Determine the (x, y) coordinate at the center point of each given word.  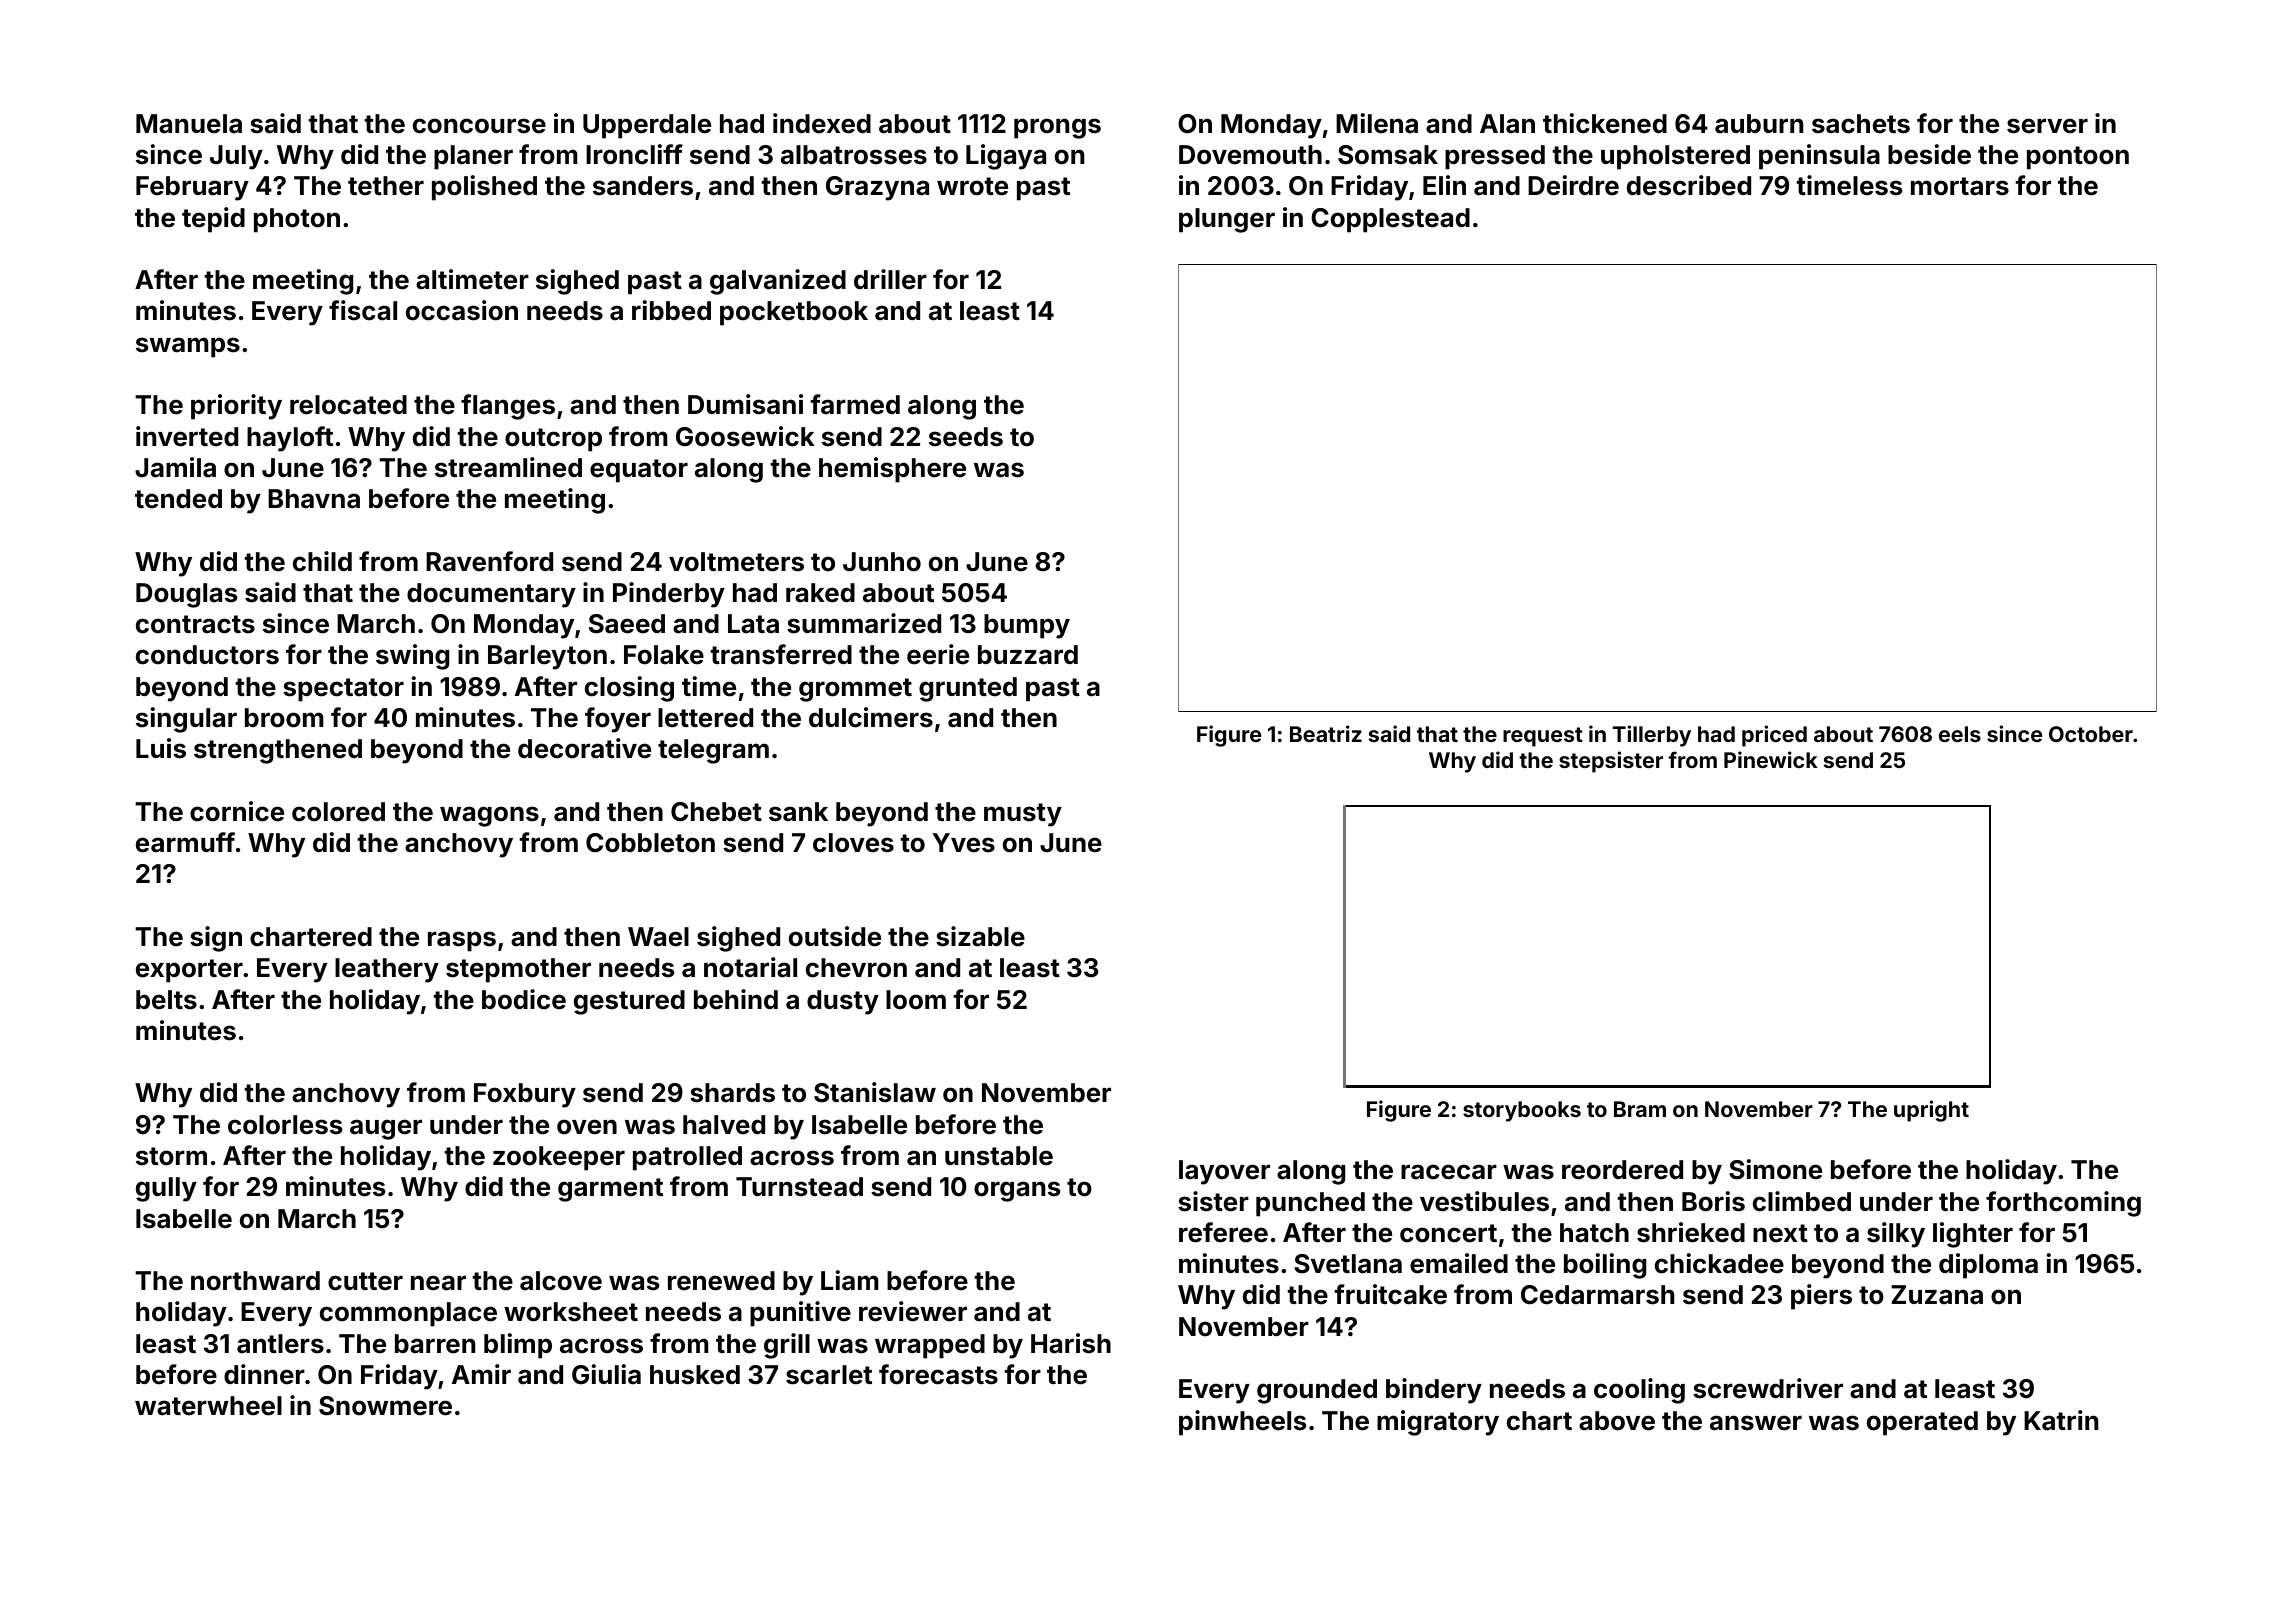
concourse (479, 126)
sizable (980, 936)
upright (1931, 1111)
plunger (1227, 220)
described (1689, 185)
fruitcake (1390, 1294)
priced (1774, 736)
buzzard (1028, 655)
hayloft (290, 439)
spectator (343, 690)
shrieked (1691, 1232)
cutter (365, 1281)
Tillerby (1652, 736)
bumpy (1027, 626)
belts (166, 1000)
